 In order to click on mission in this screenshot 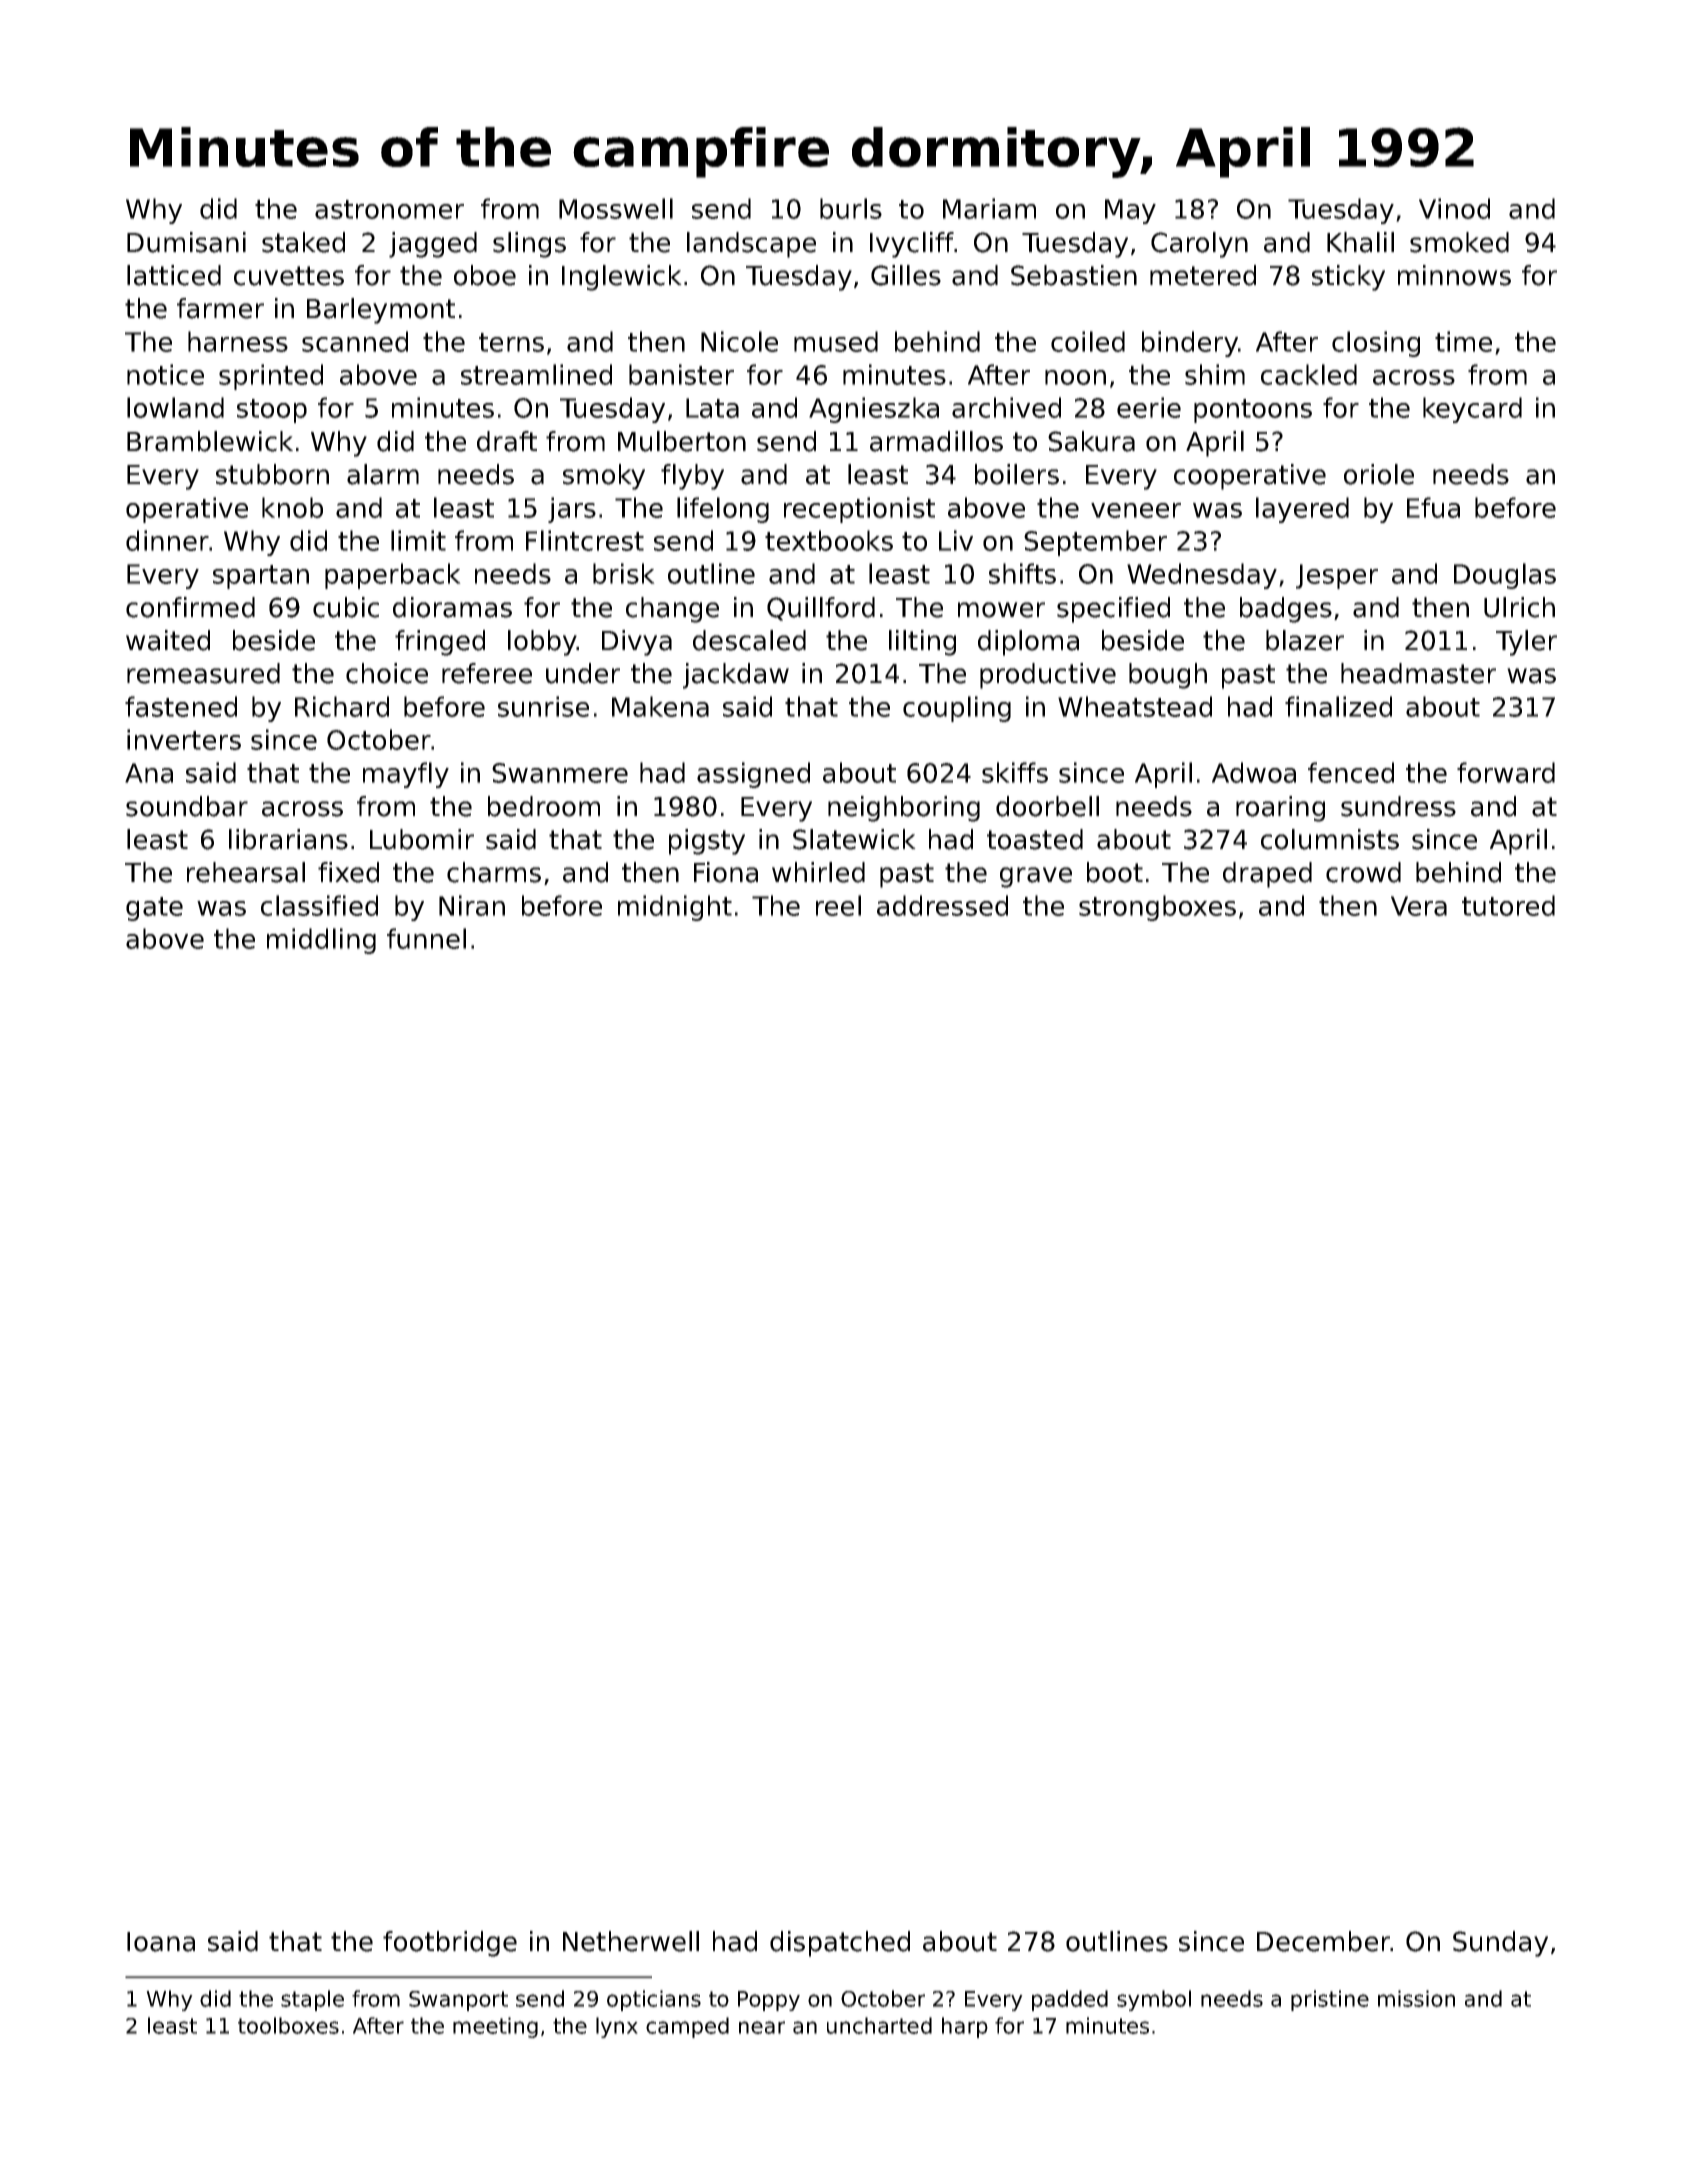, I will do `click(1416, 1998)`.
